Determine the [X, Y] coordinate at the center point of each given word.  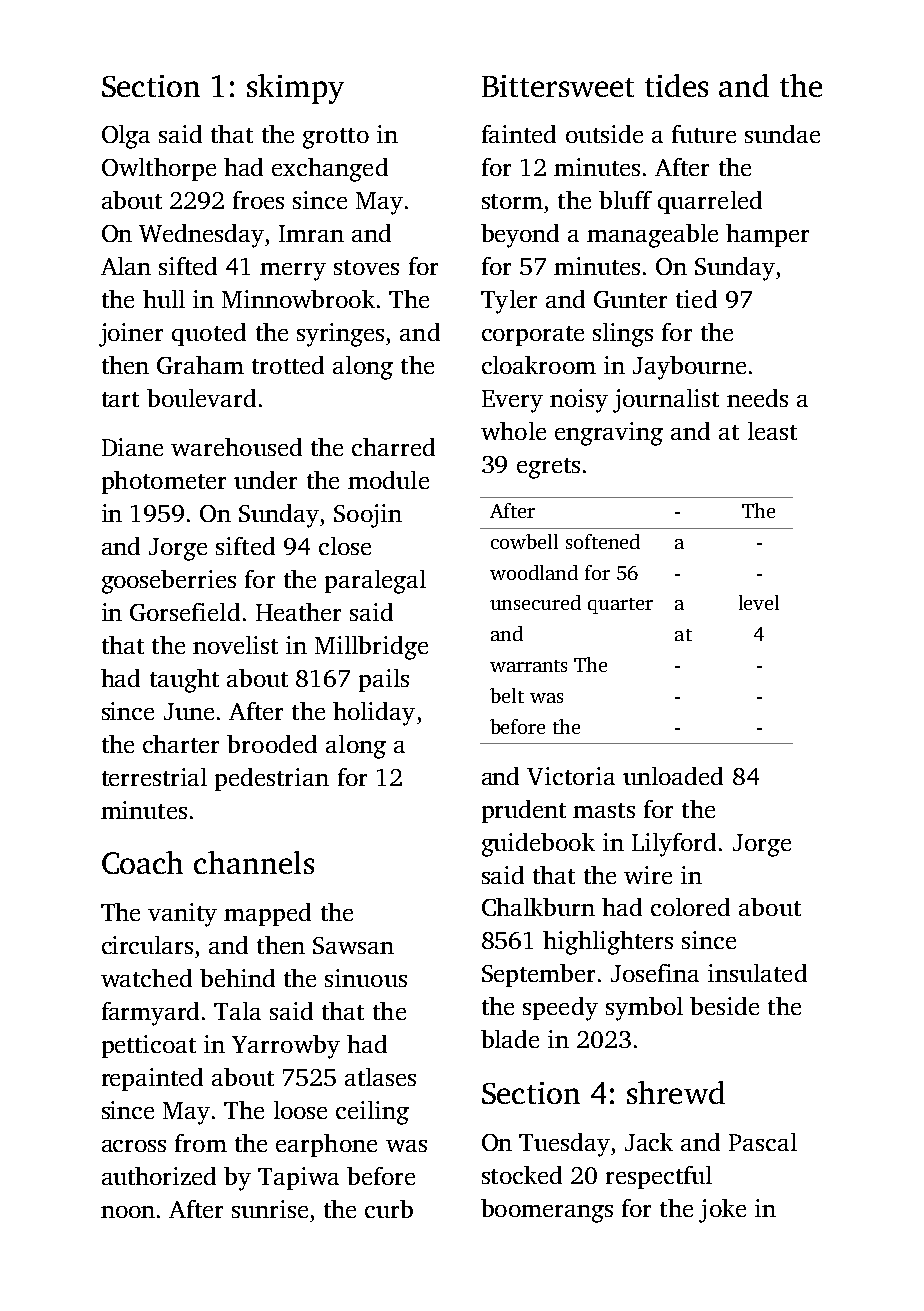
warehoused [236, 447]
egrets [548, 468]
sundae [782, 134]
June [189, 711]
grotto [336, 138]
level [759, 602]
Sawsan [353, 945]
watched [146, 978]
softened [603, 541]
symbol [644, 1009]
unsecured [535, 602]
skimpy [295, 89]
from [201, 1143]
